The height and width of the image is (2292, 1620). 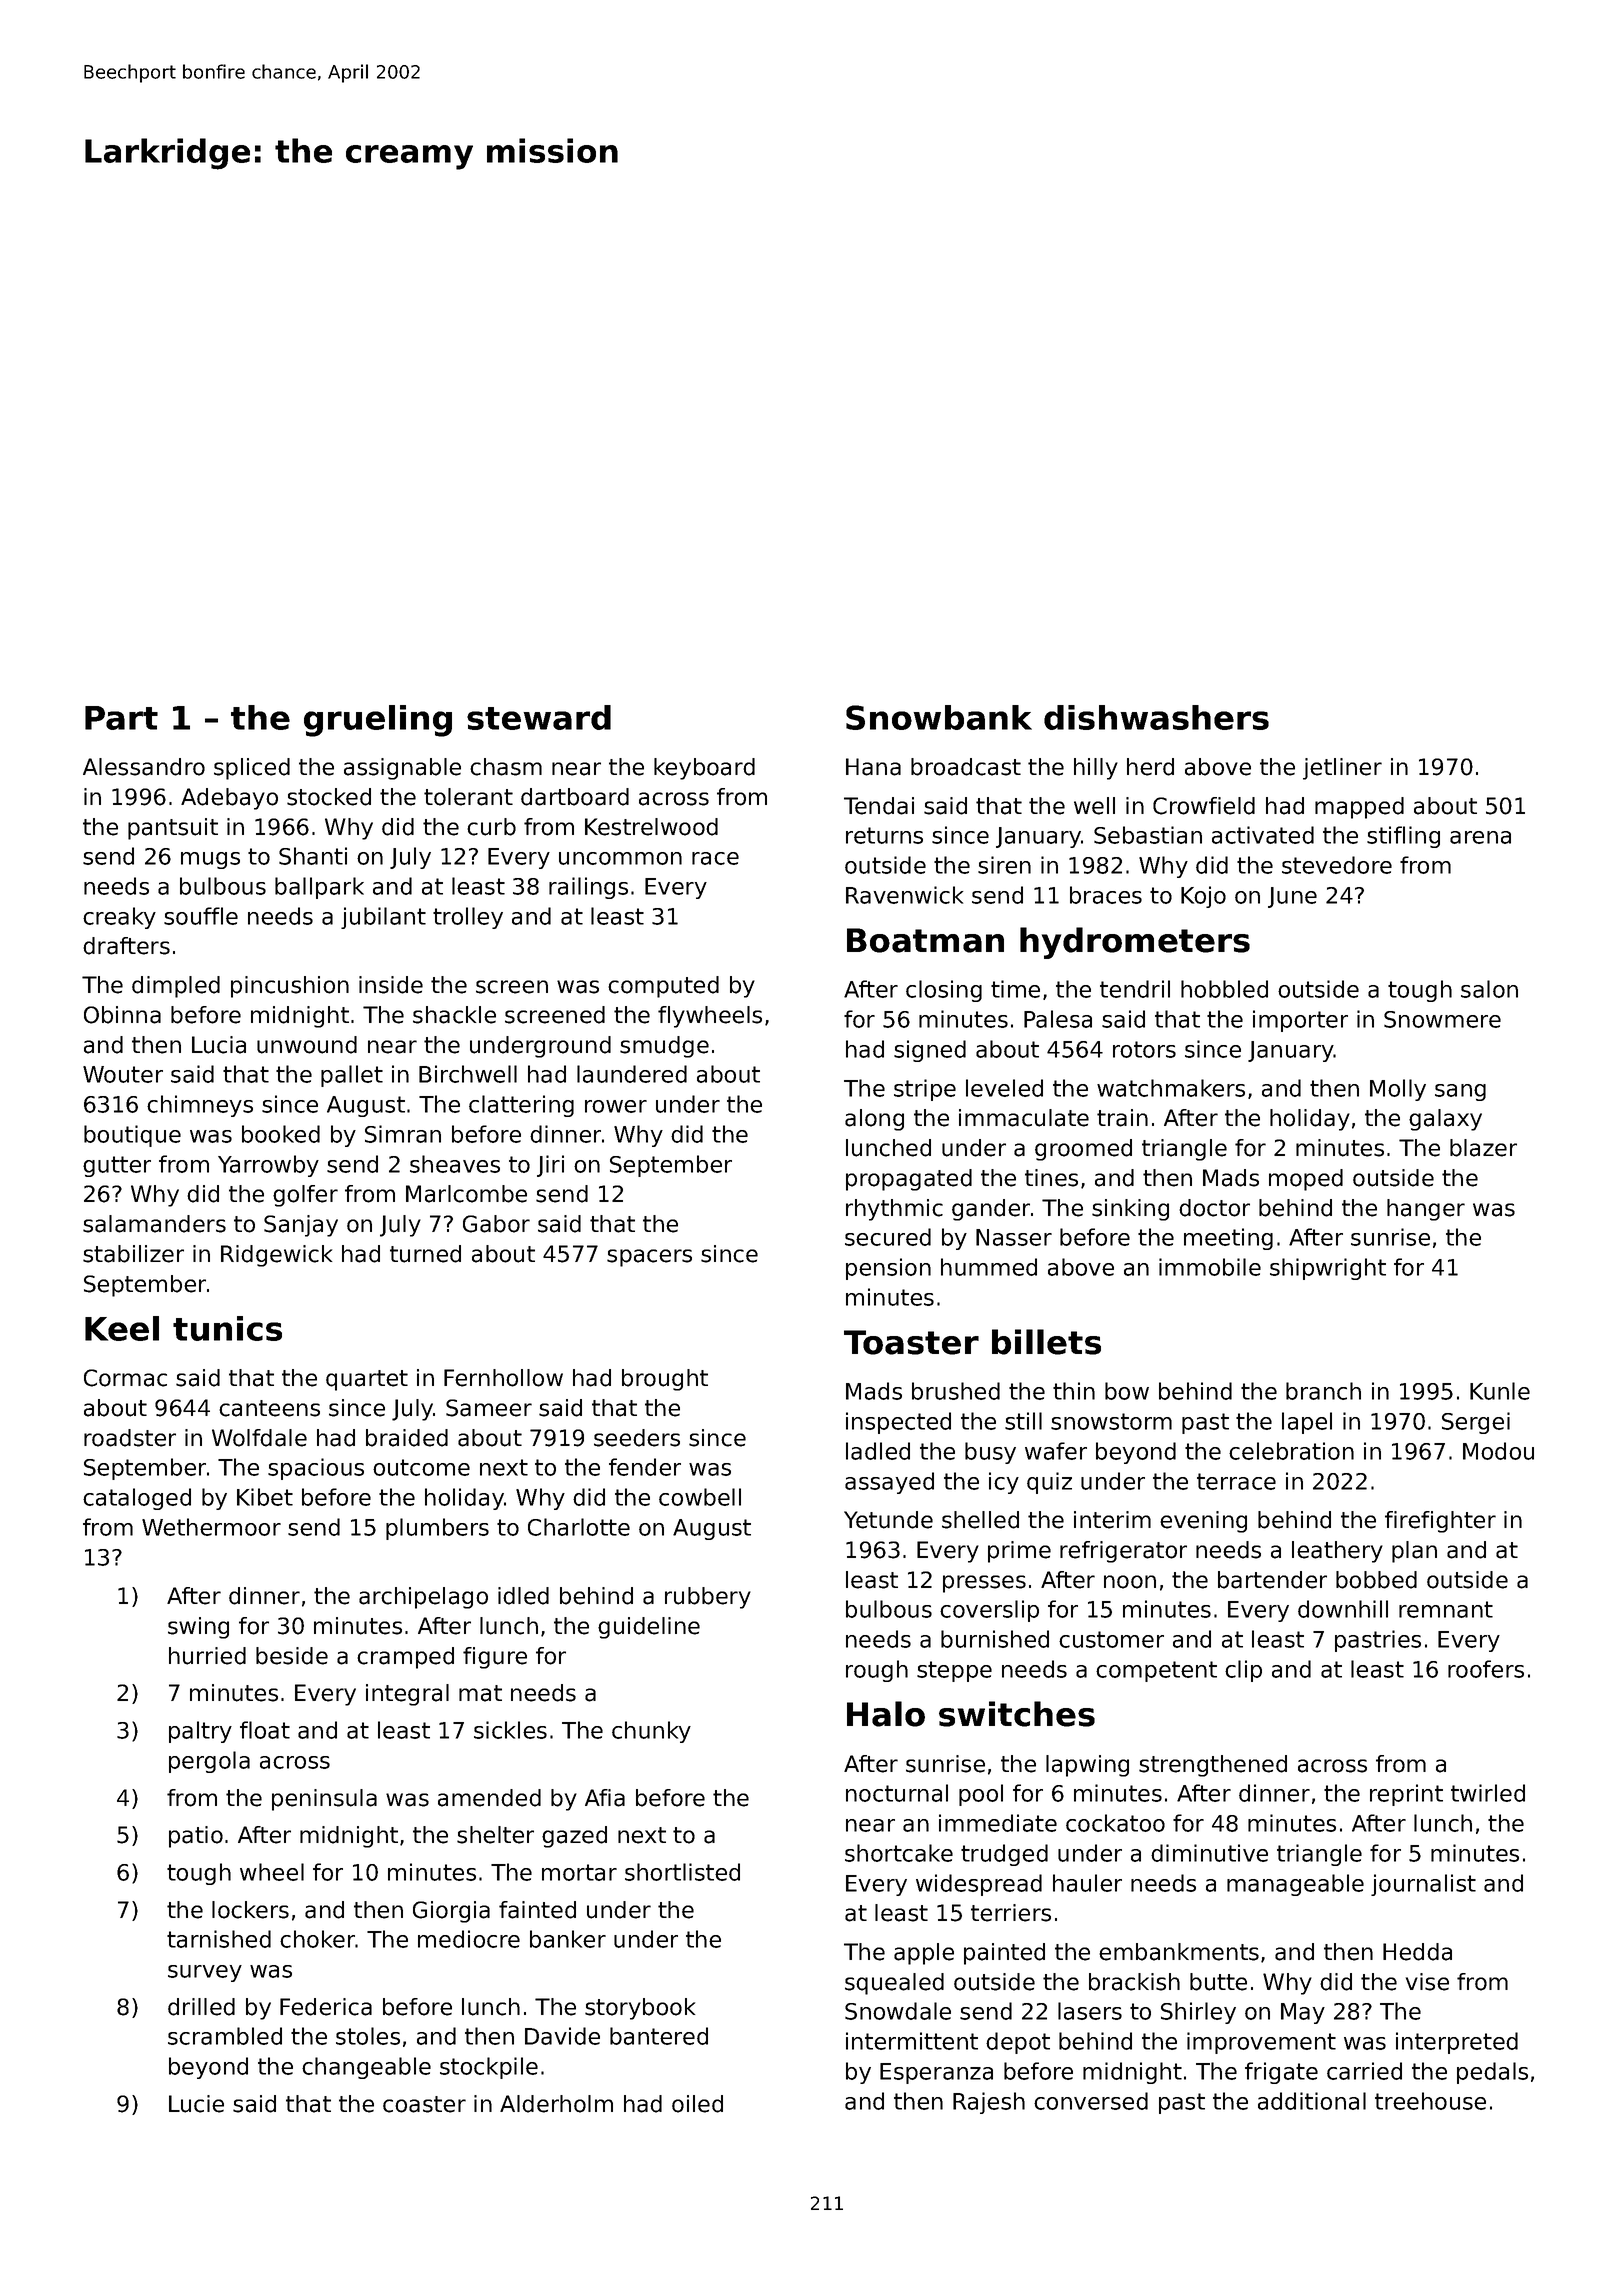 What do you see at coordinates (886, 1714) in the image?
I see `Halo` at bounding box center [886, 1714].
